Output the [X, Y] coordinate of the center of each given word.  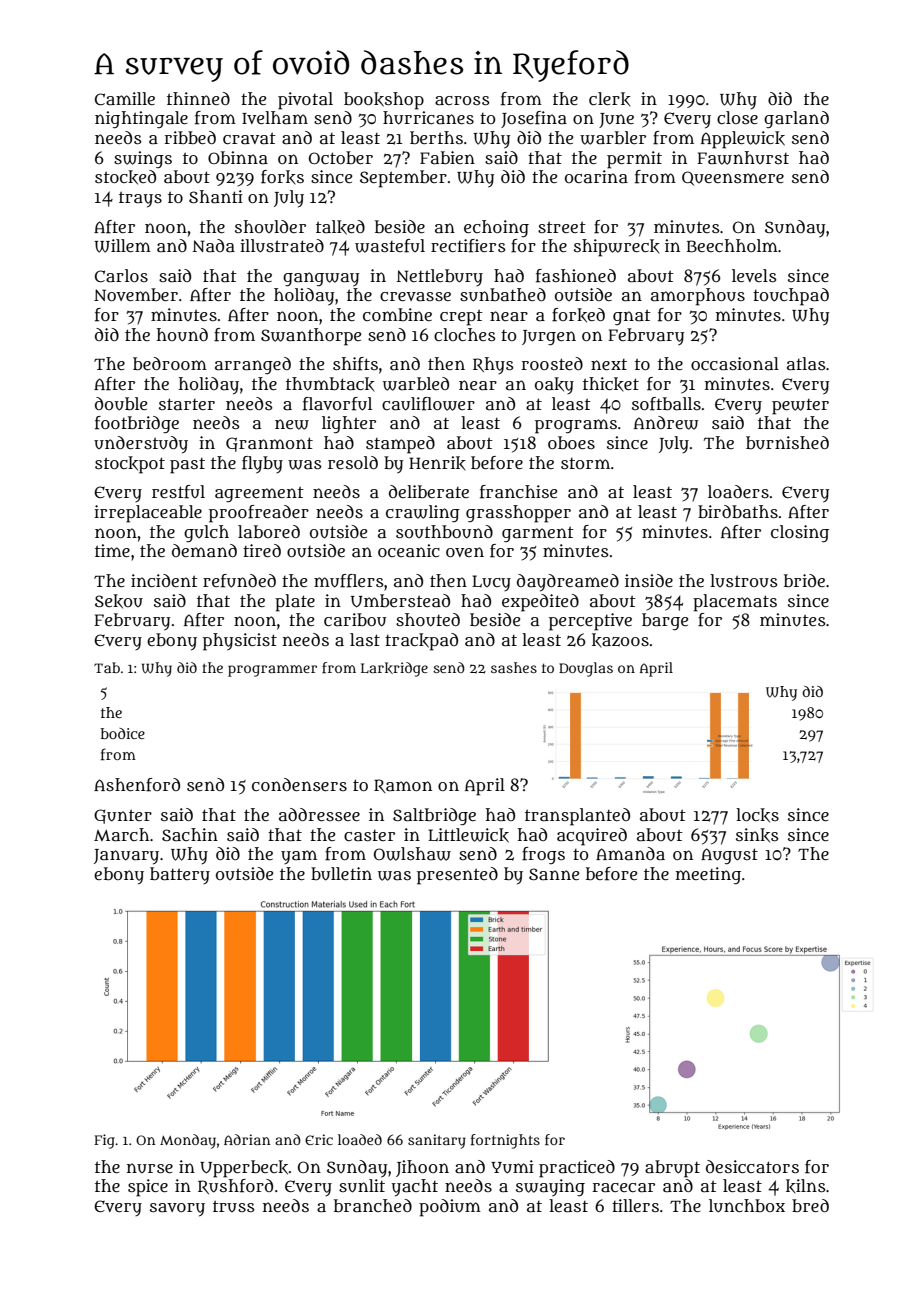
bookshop [384, 101]
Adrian [247, 1139]
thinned [198, 98]
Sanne [554, 874]
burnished [787, 443]
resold [353, 462]
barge [665, 622]
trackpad [421, 642]
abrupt [672, 1169]
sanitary [437, 1141]
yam [299, 857]
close [737, 117]
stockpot [130, 465]
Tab [107, 667]
